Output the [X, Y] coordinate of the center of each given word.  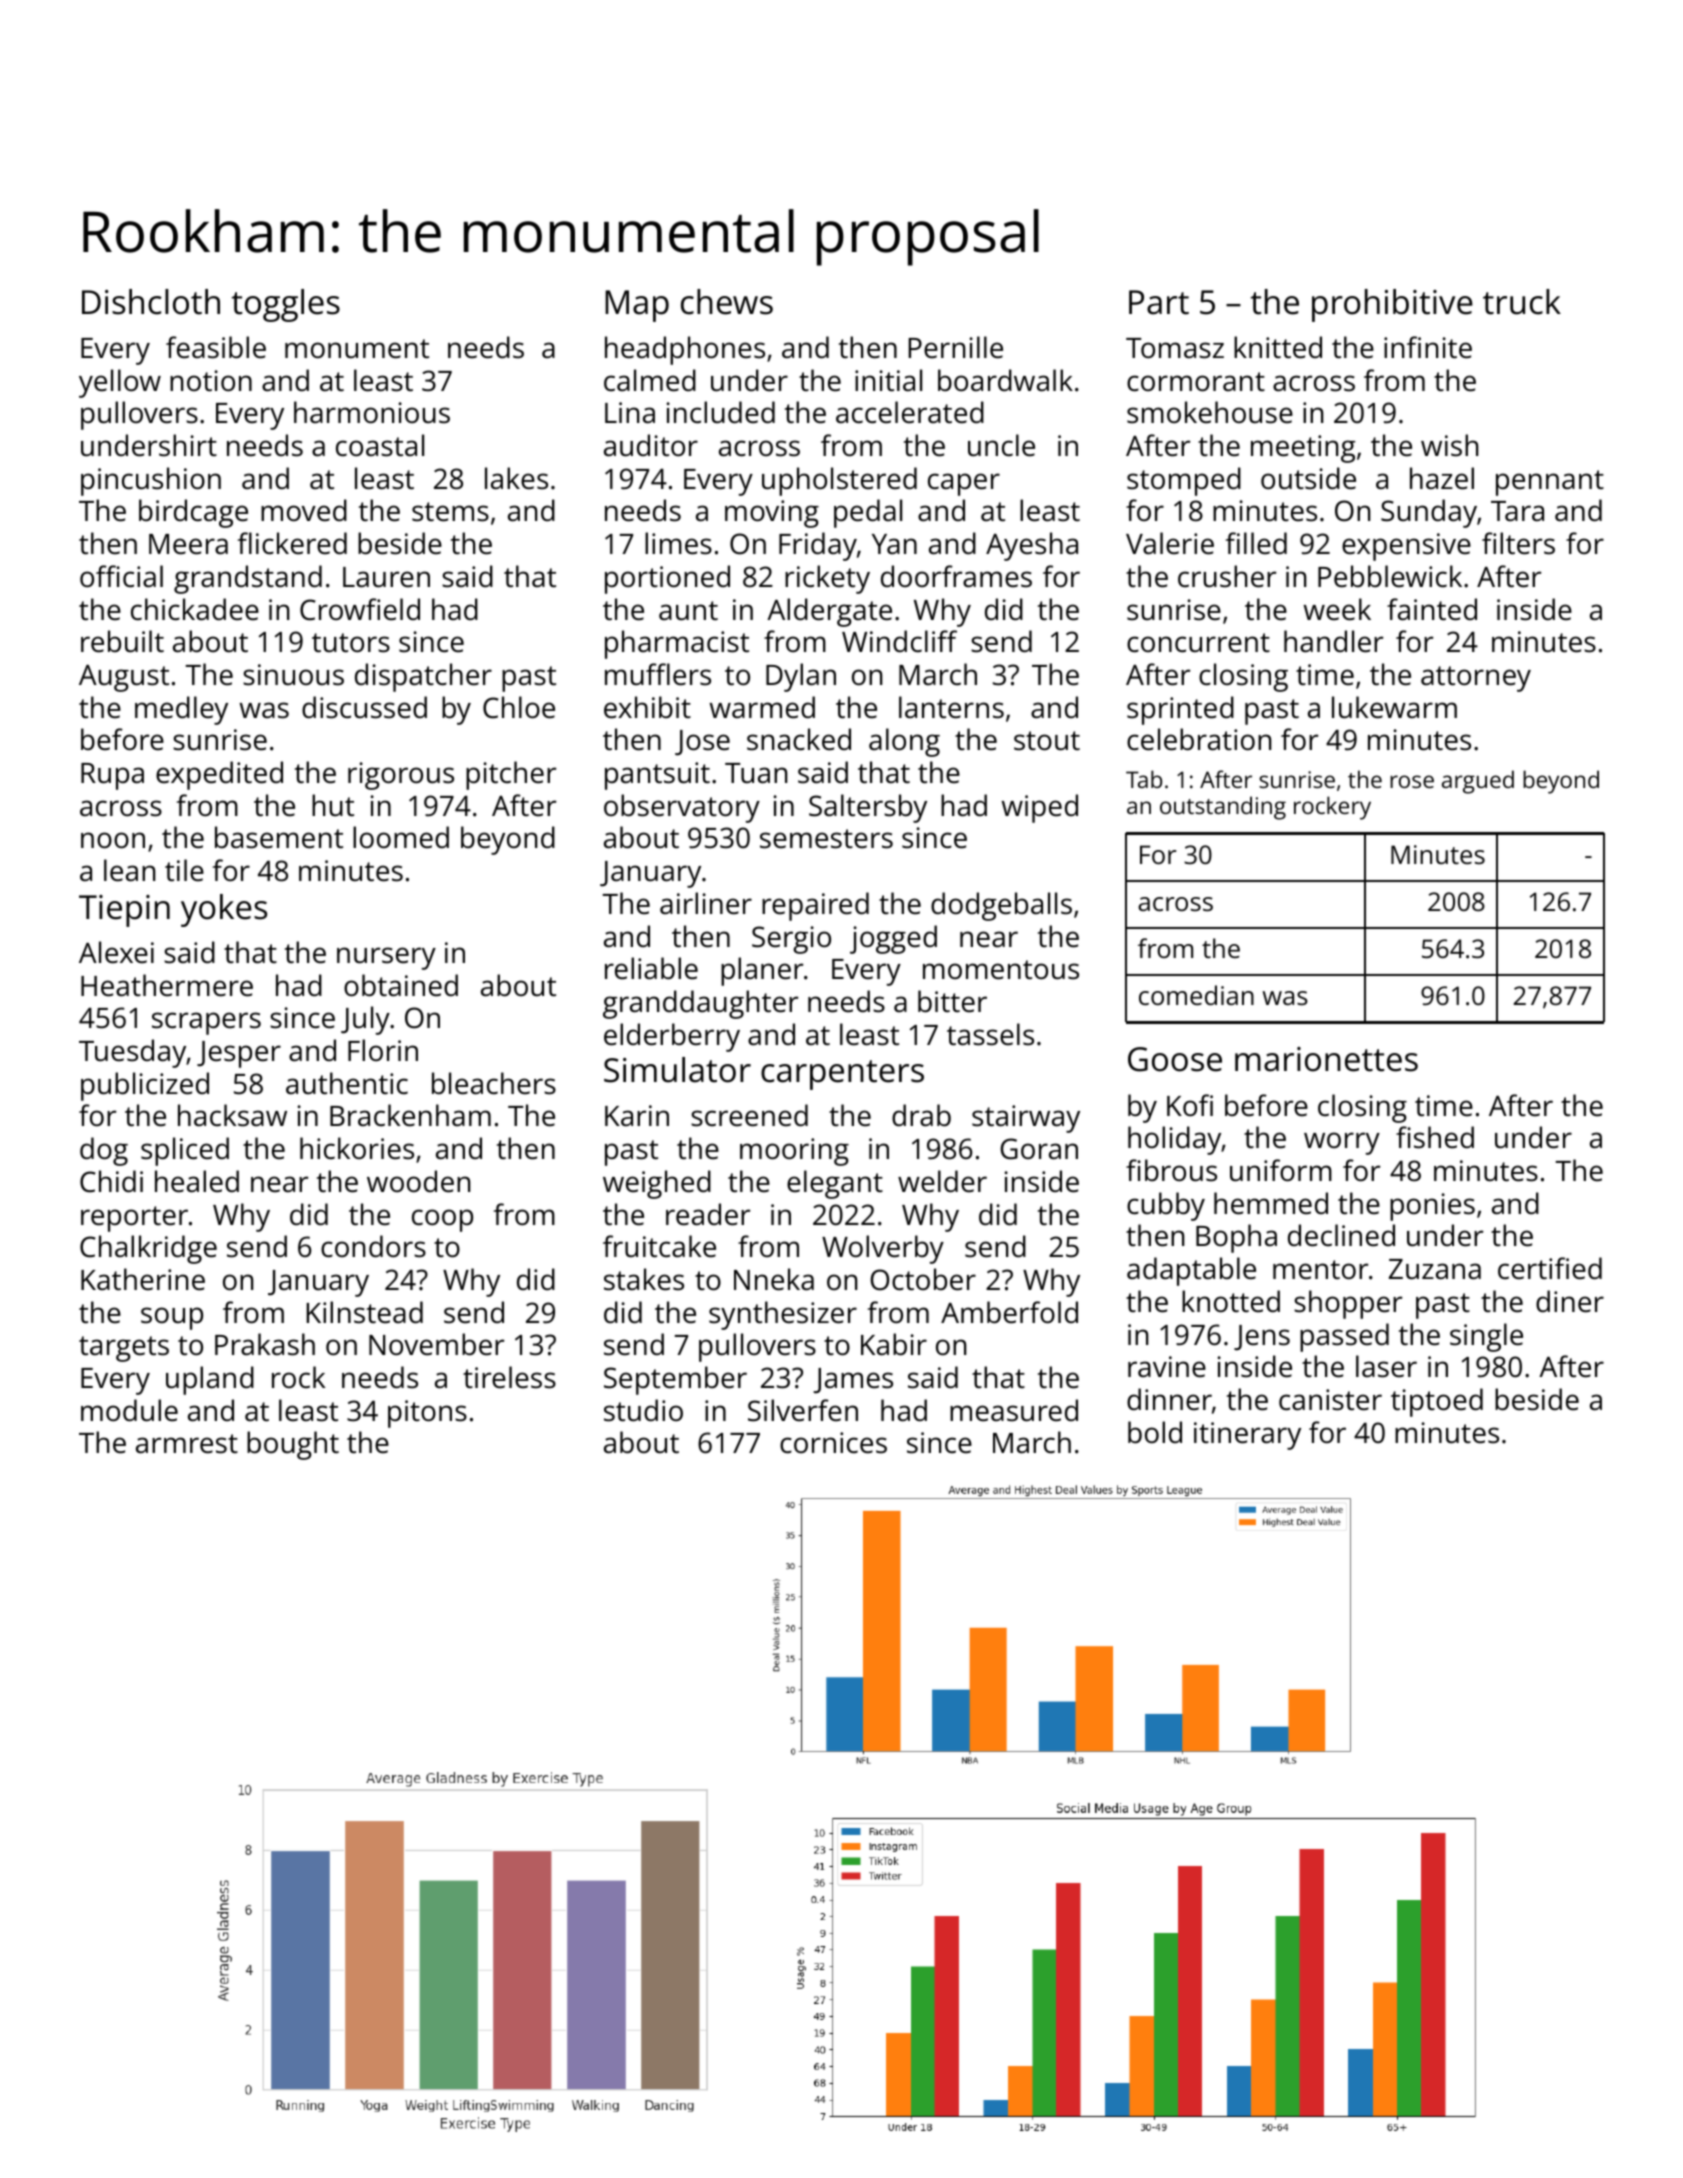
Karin [637, 1116]
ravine [1167, 1367]
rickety [827, 579]
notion [211, 381]
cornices [833, 1443]
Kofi [1190, 1105]
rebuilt [122, 641]
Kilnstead [364, 1312]
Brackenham [410, 1115]
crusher [1227, 576]
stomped [1184, 481]
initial [888, 380]
